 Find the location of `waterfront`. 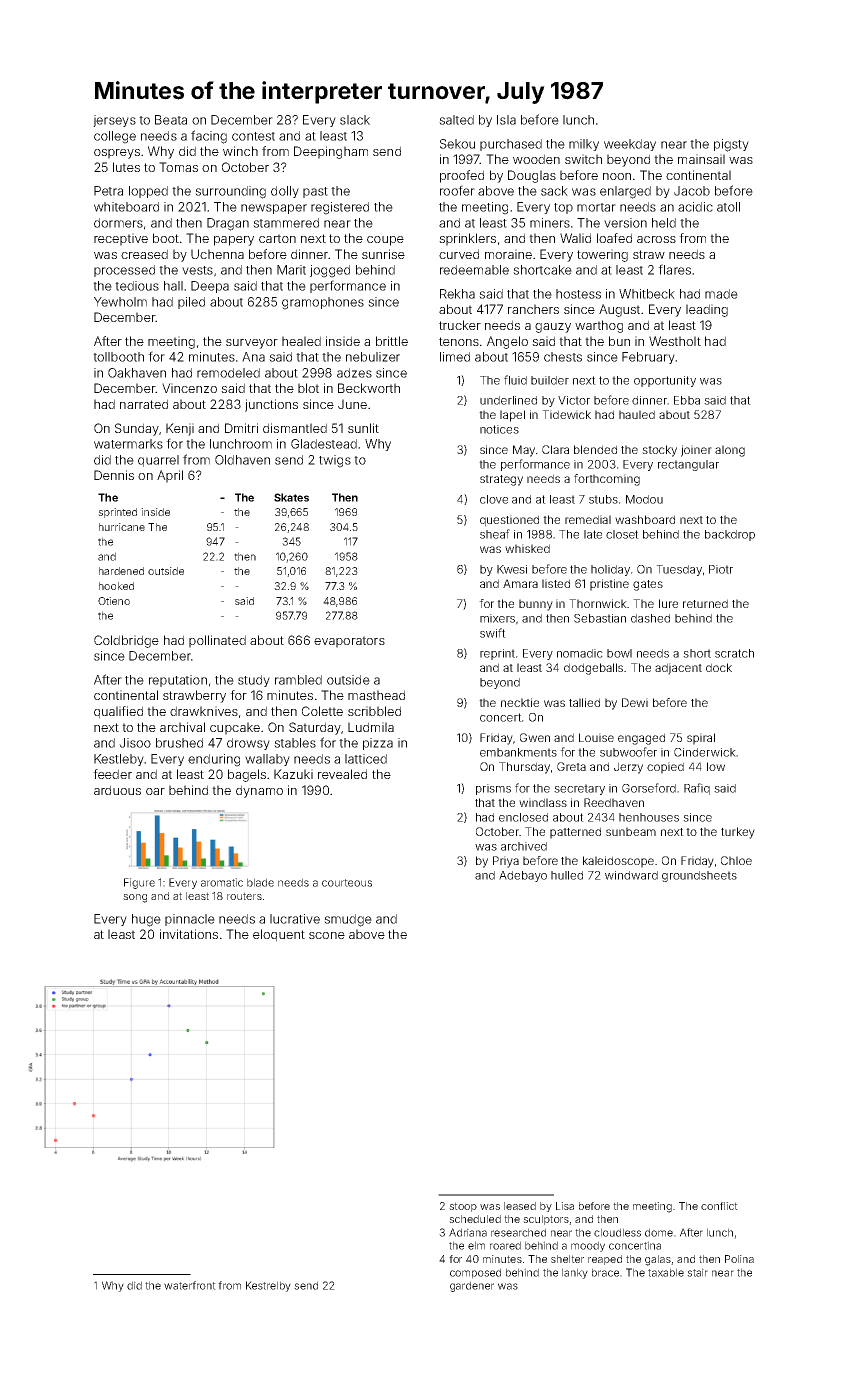

waterfront is located at coordinates (190, 1285).
